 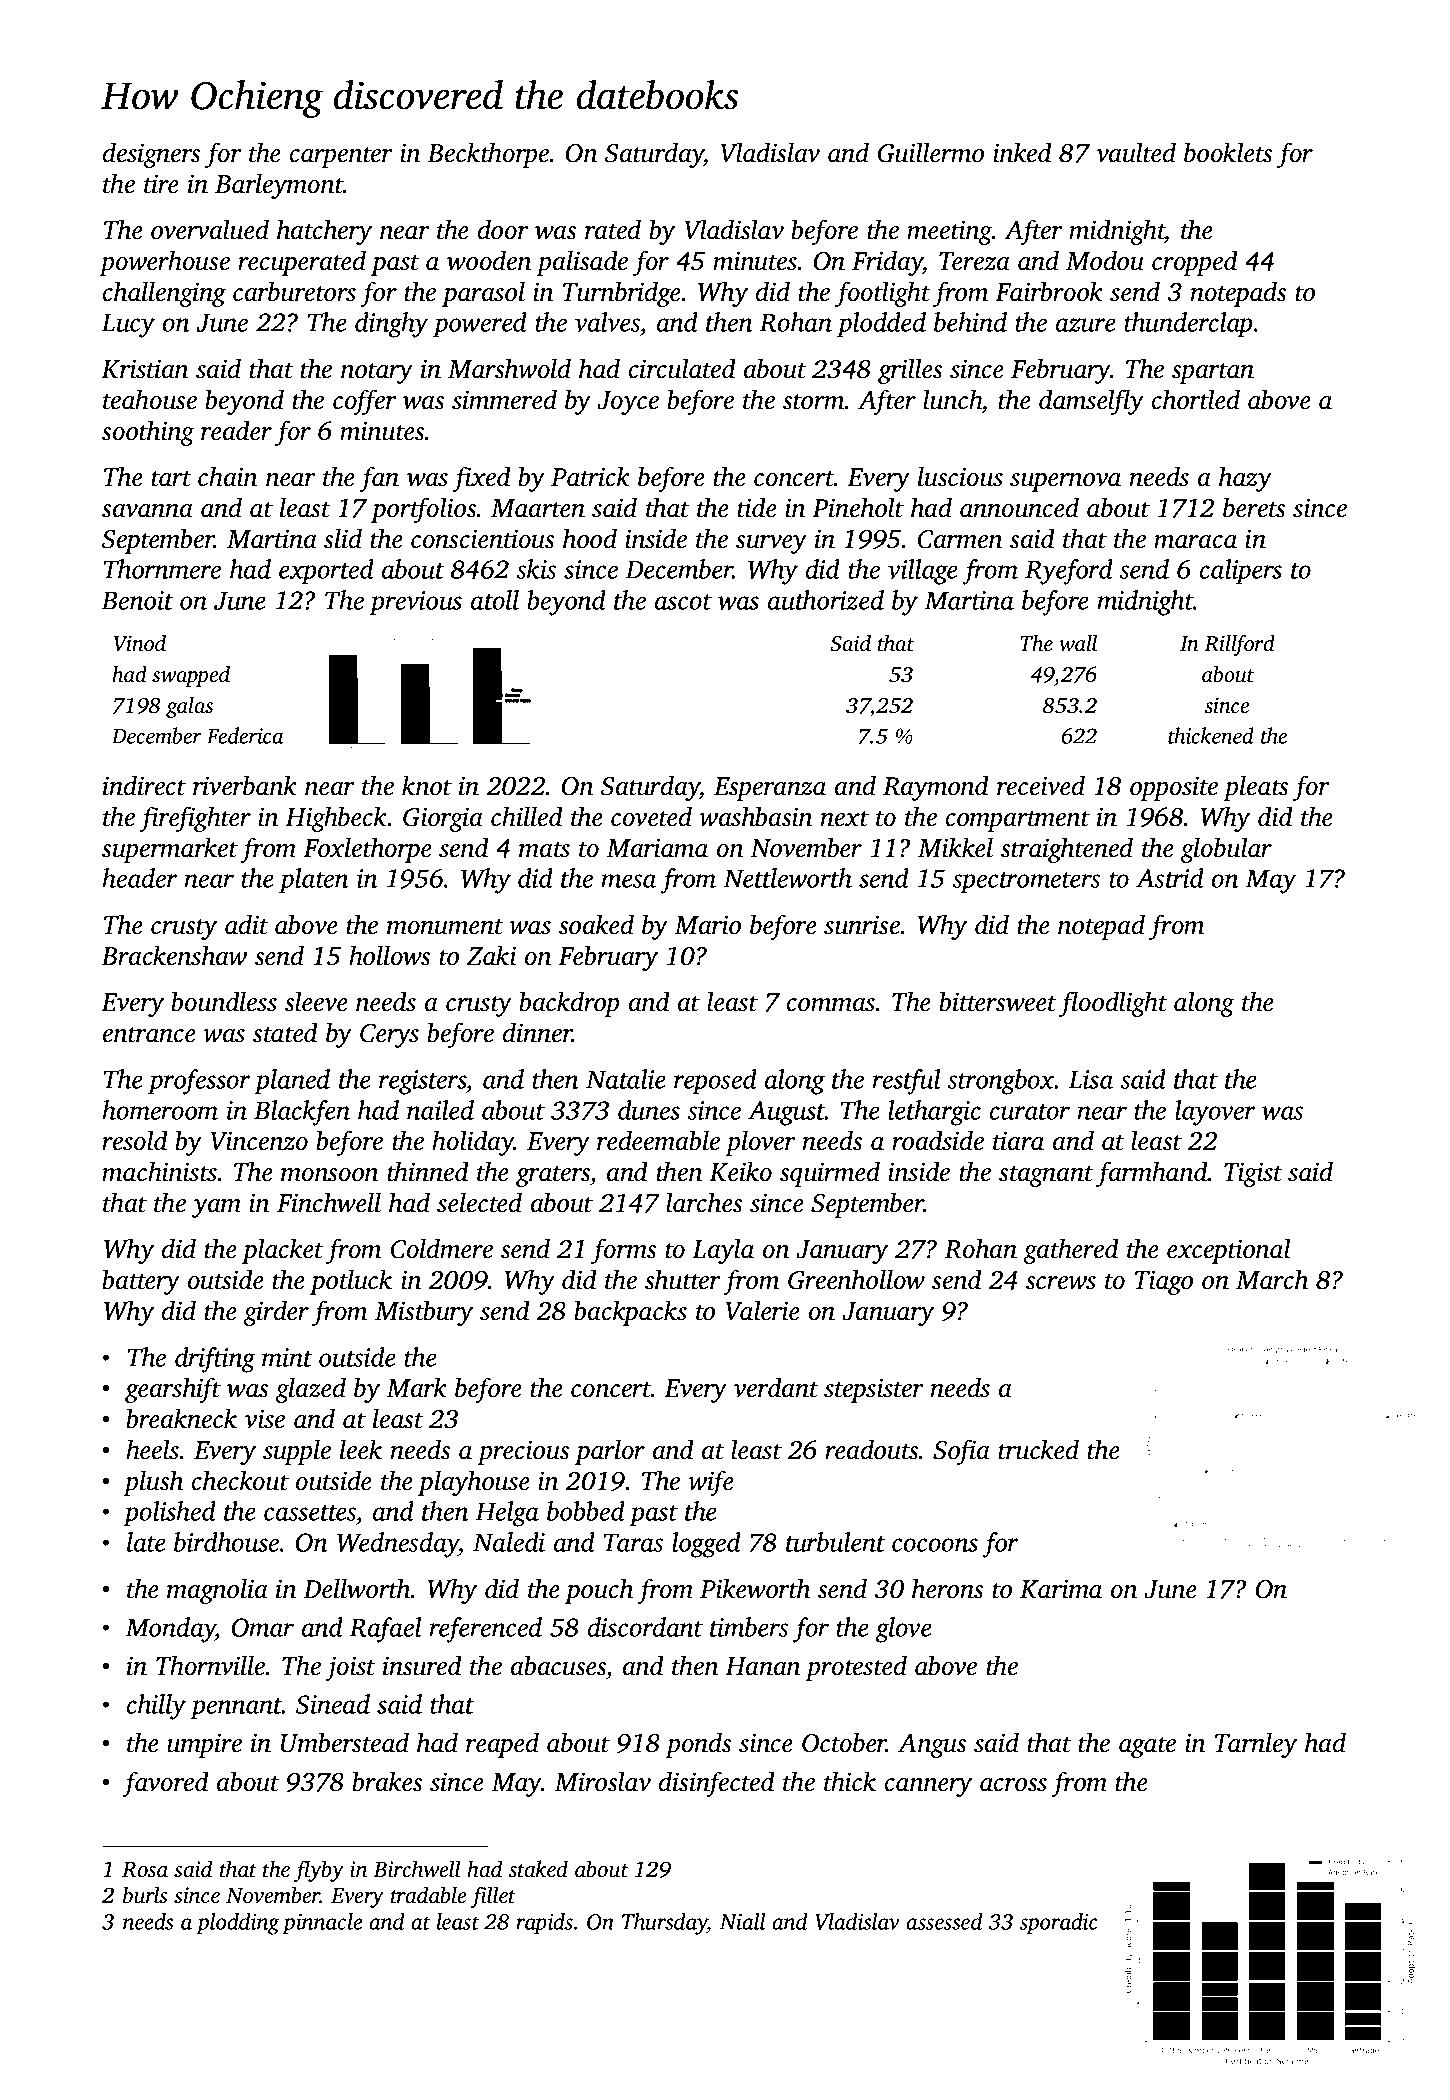 I want to click on Thornville, so click(x=210, y=1665).
